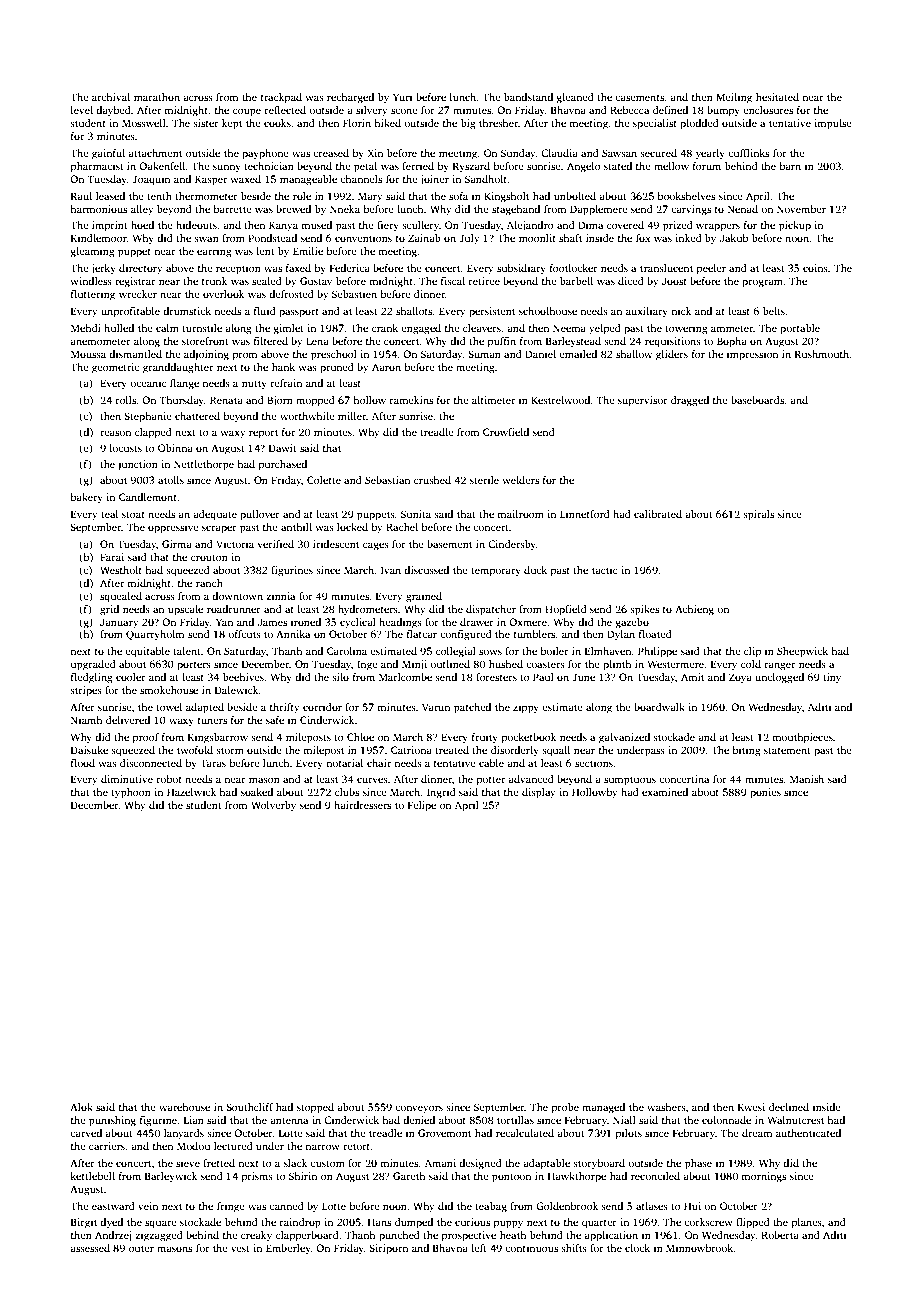 The width and height of the page is (924, 1308). Describe the element at coordinates (402, 97) in the page. I see `Yuri` at that location.
